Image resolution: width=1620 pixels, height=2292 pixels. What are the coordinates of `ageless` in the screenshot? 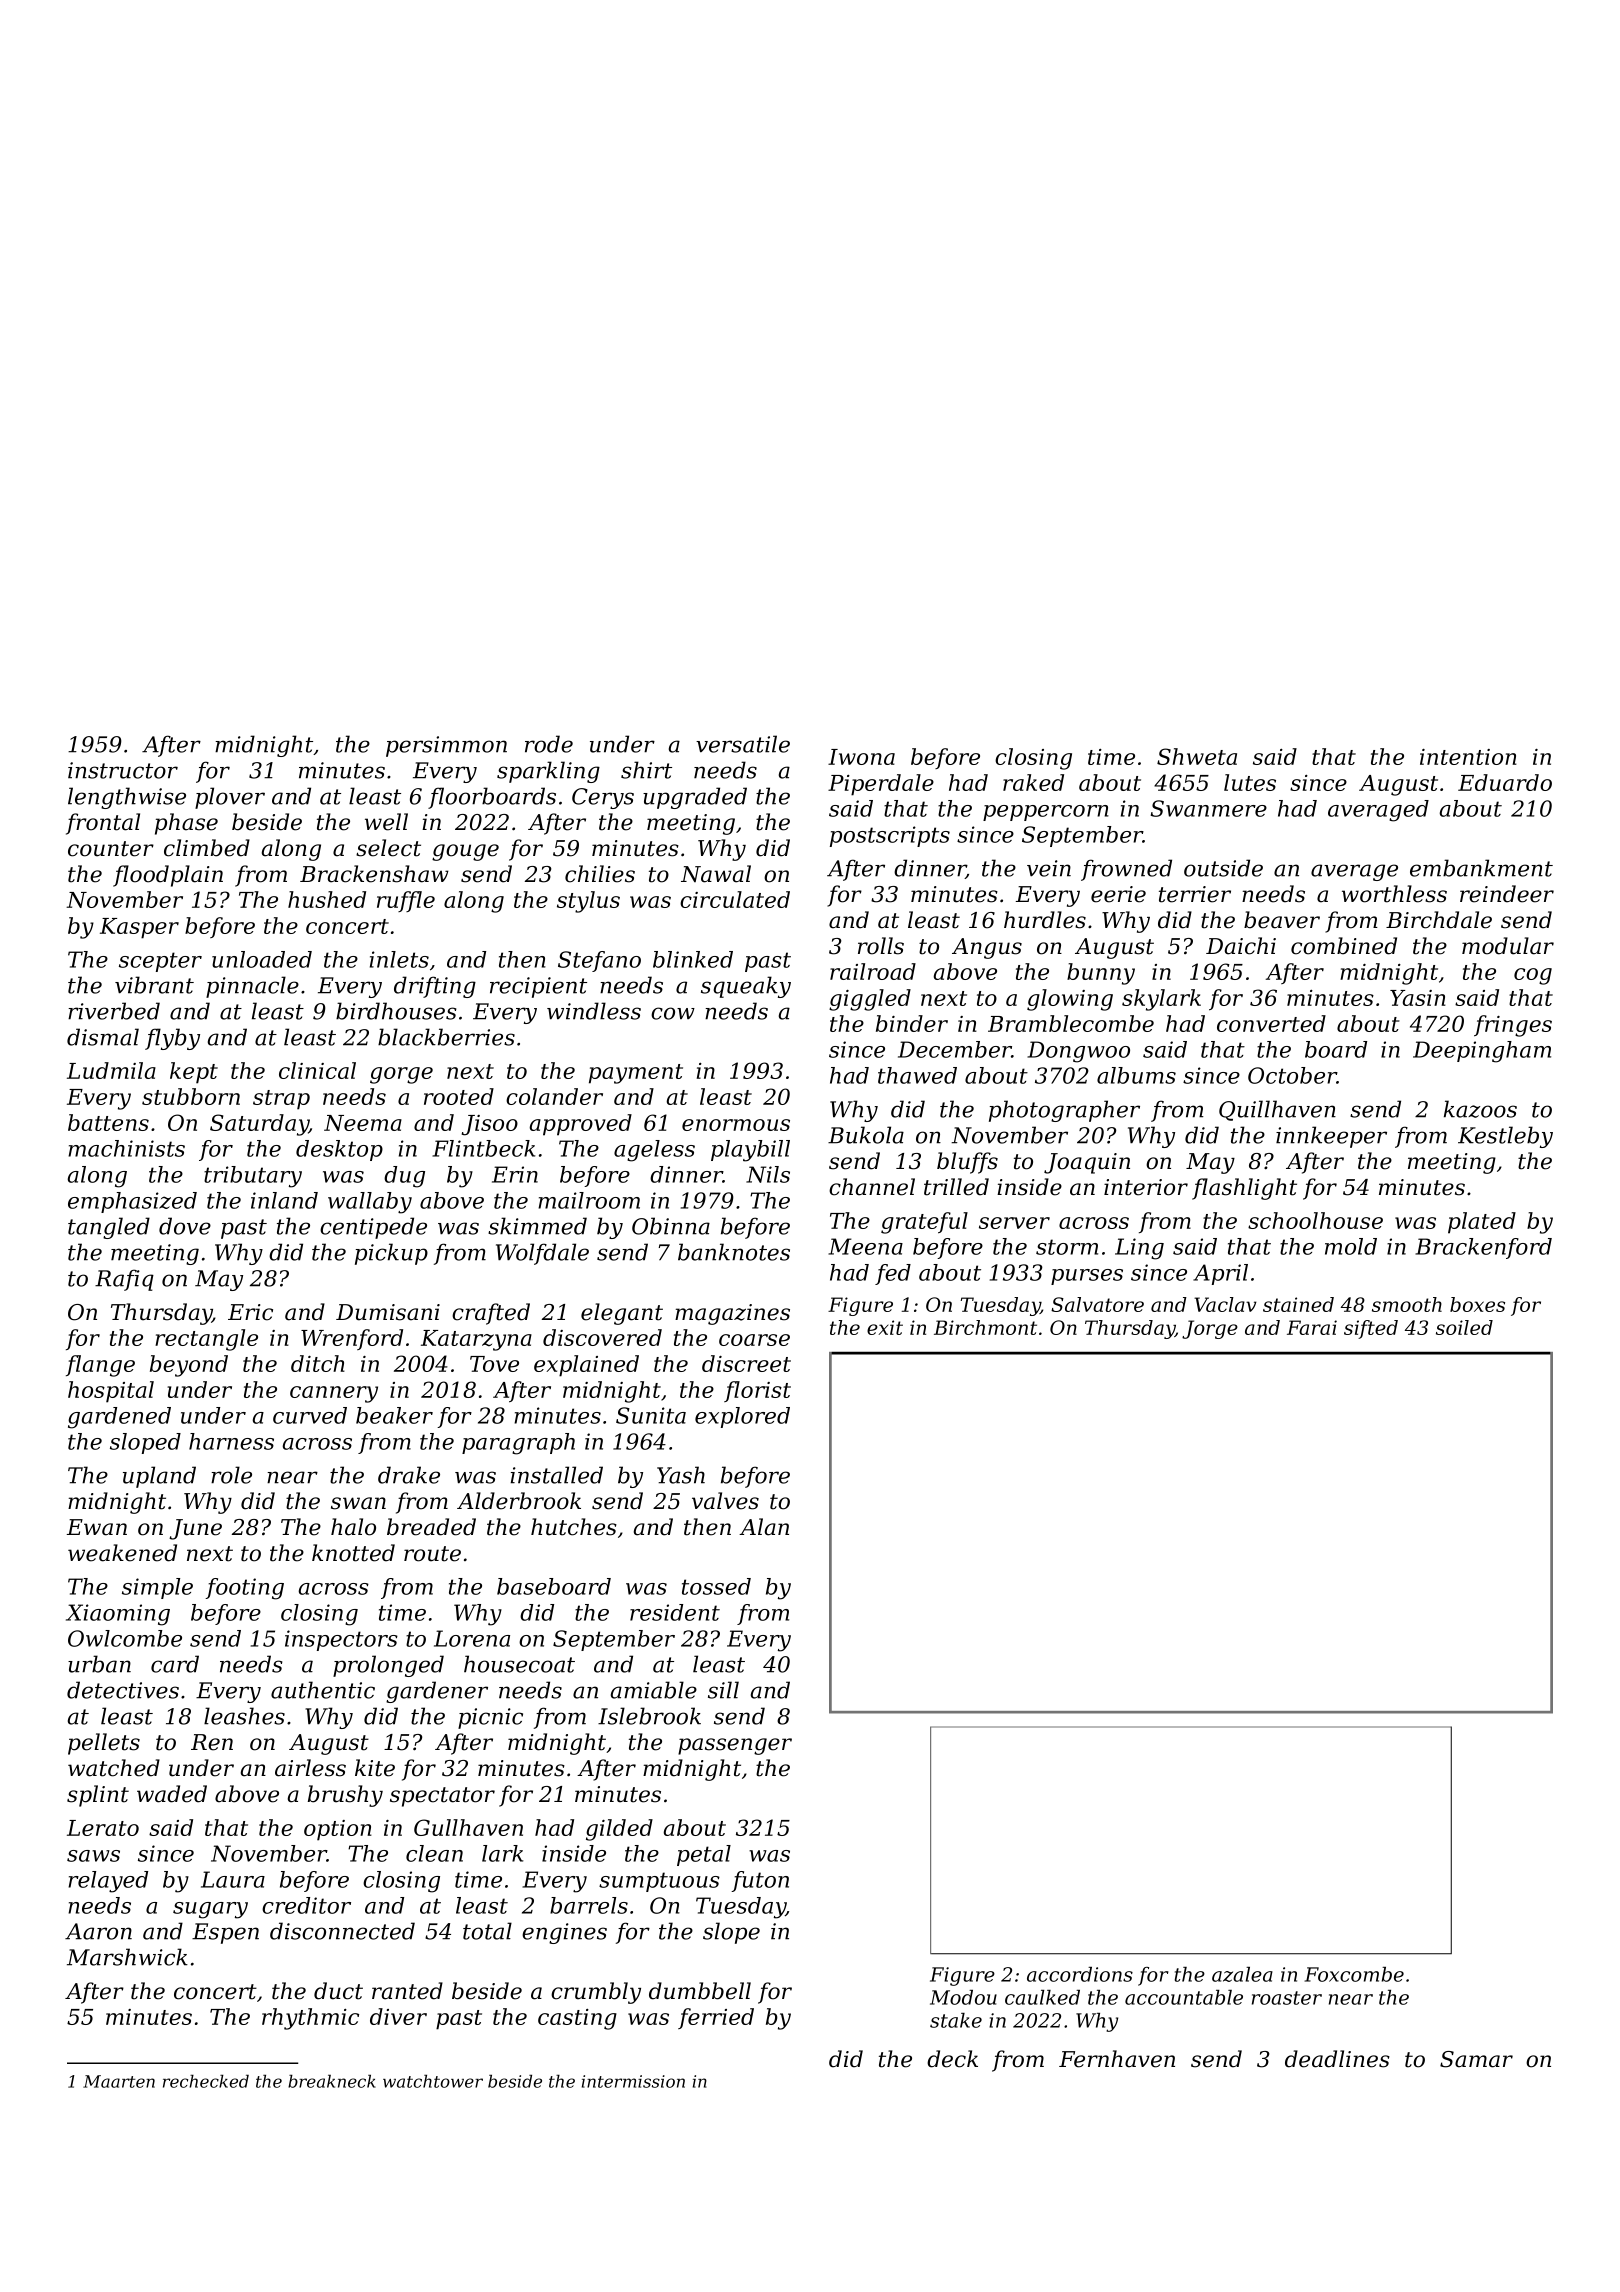 It's located at (654, 1151).
